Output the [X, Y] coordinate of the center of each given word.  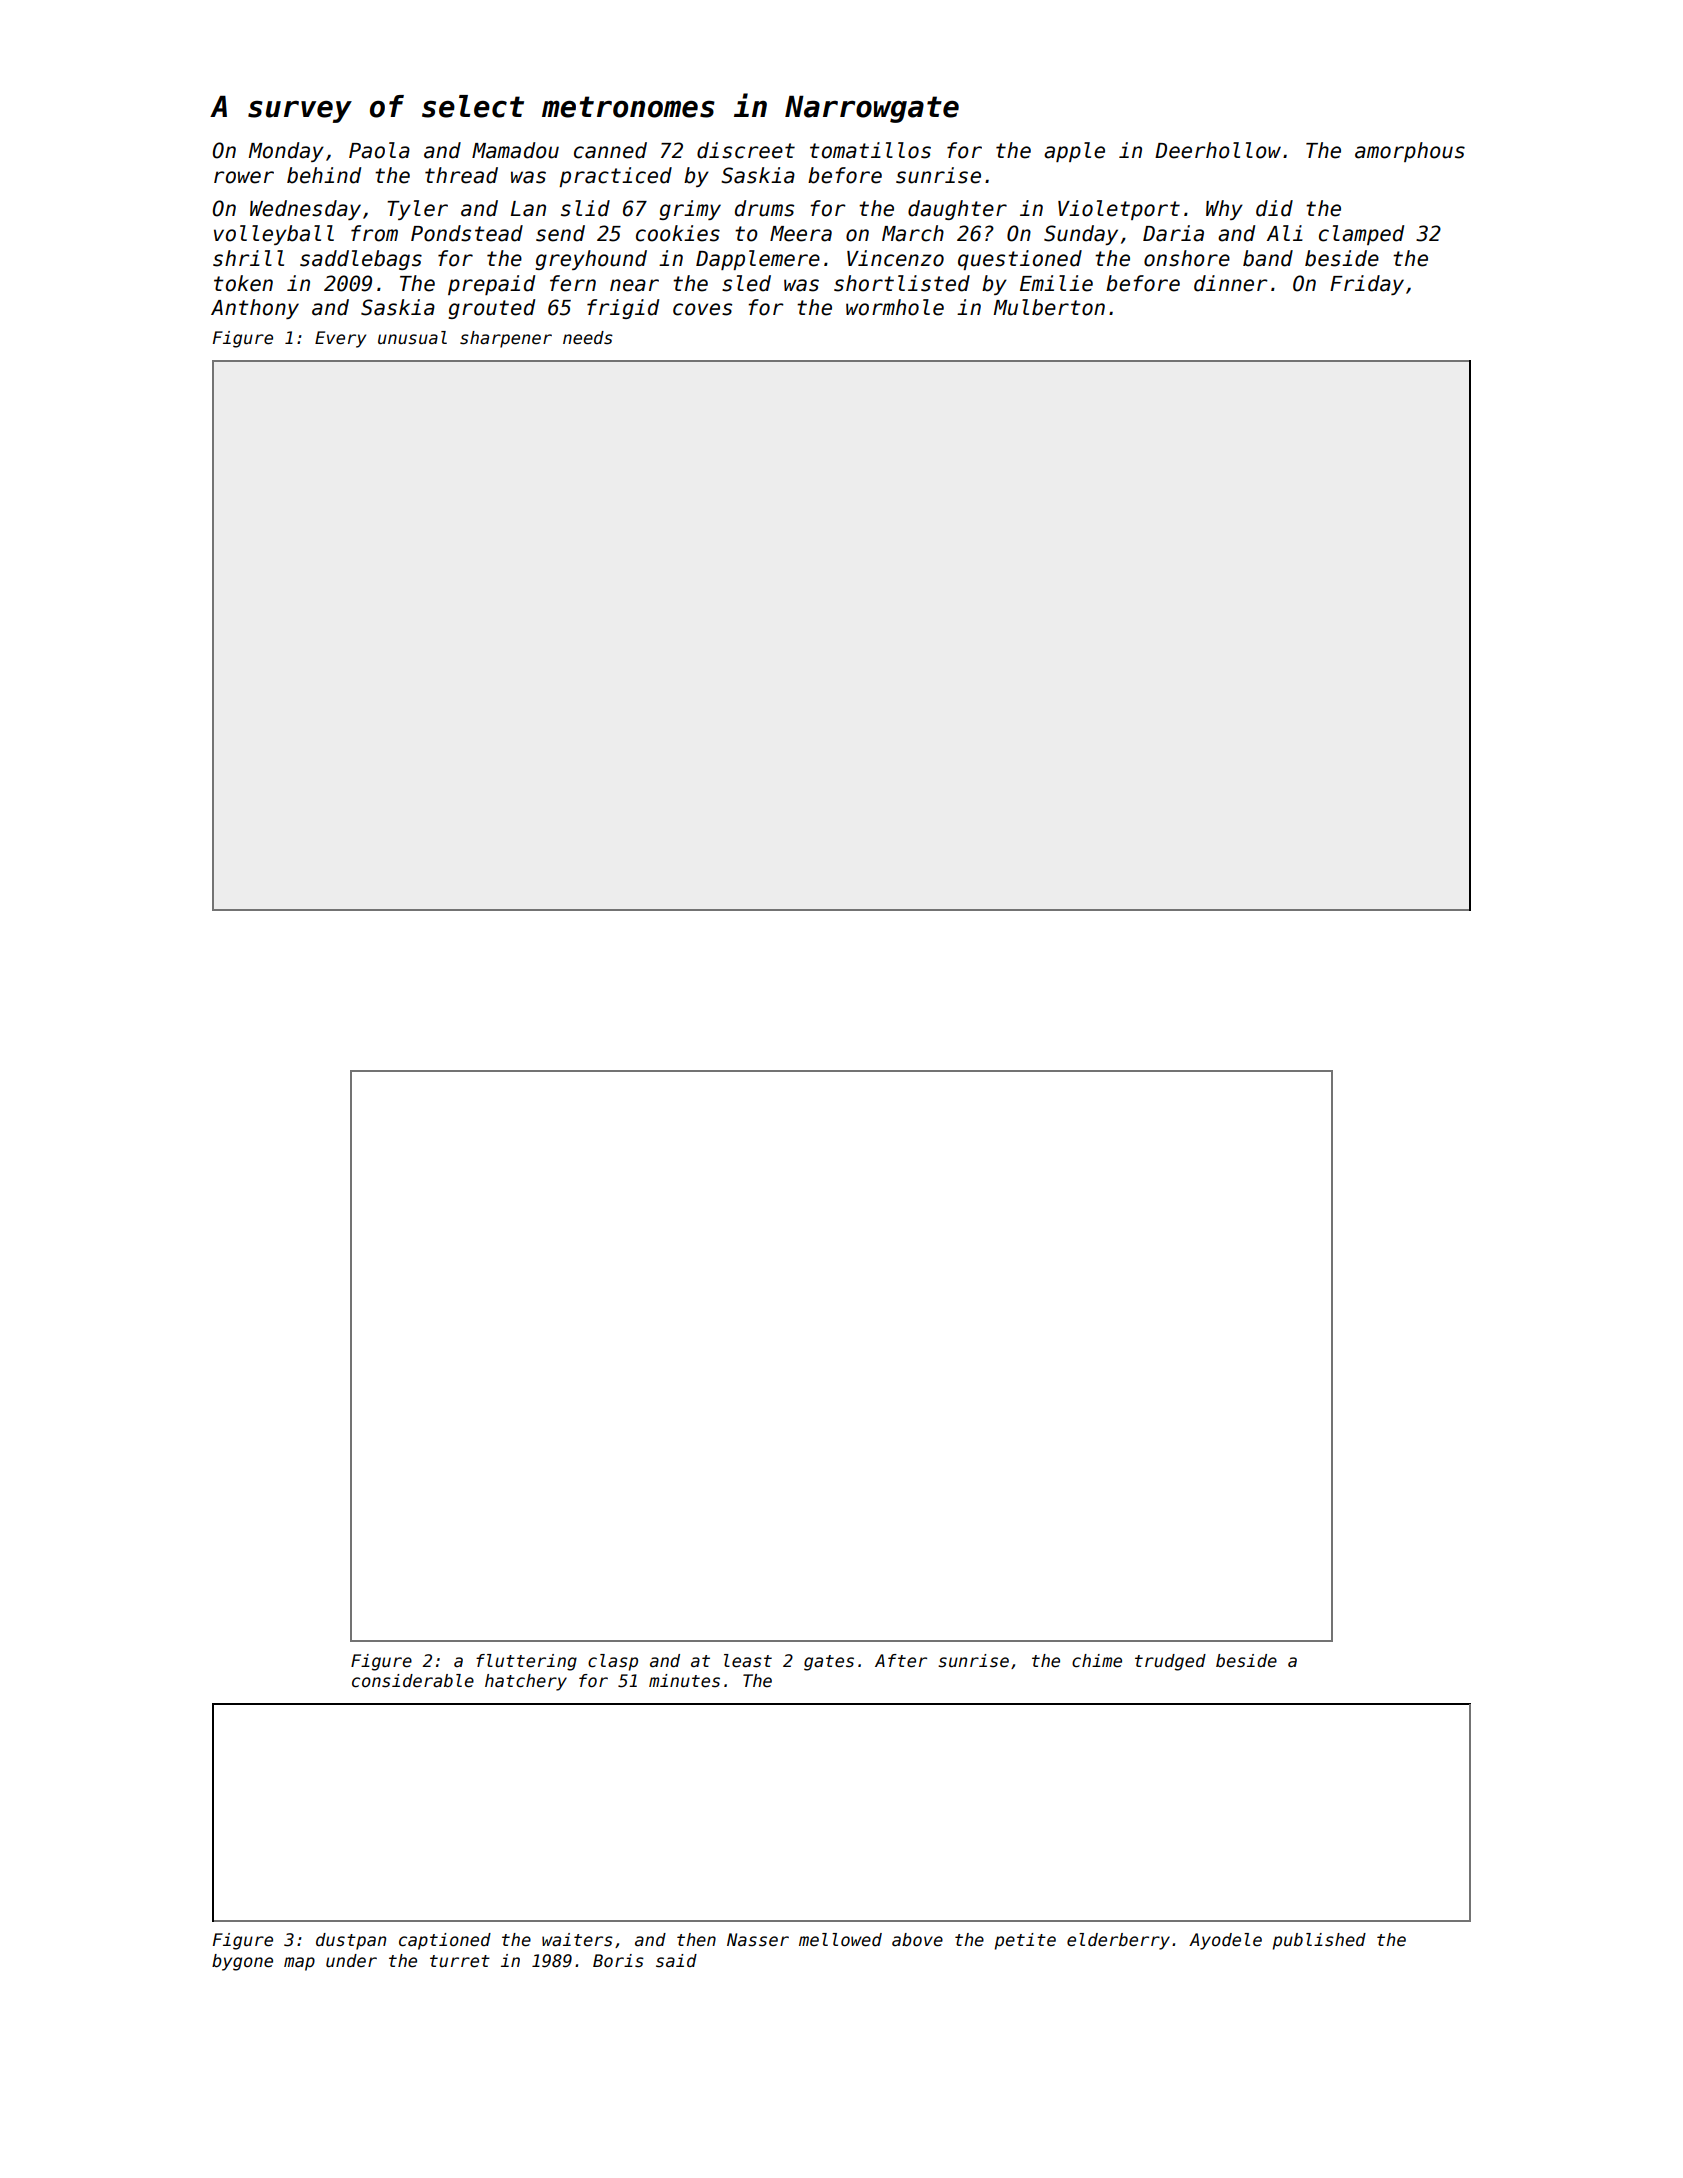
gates [829, 1663]
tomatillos [870, 150]
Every [340, 339]
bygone [242, 1962]
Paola [379, 150]
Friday [1367, 285]
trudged [1170, 1662]
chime [1097, 1661]
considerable [413, 1681]
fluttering [526, 1662]
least [748, 1661]
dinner [1231, 283]
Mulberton [1049, 307]
